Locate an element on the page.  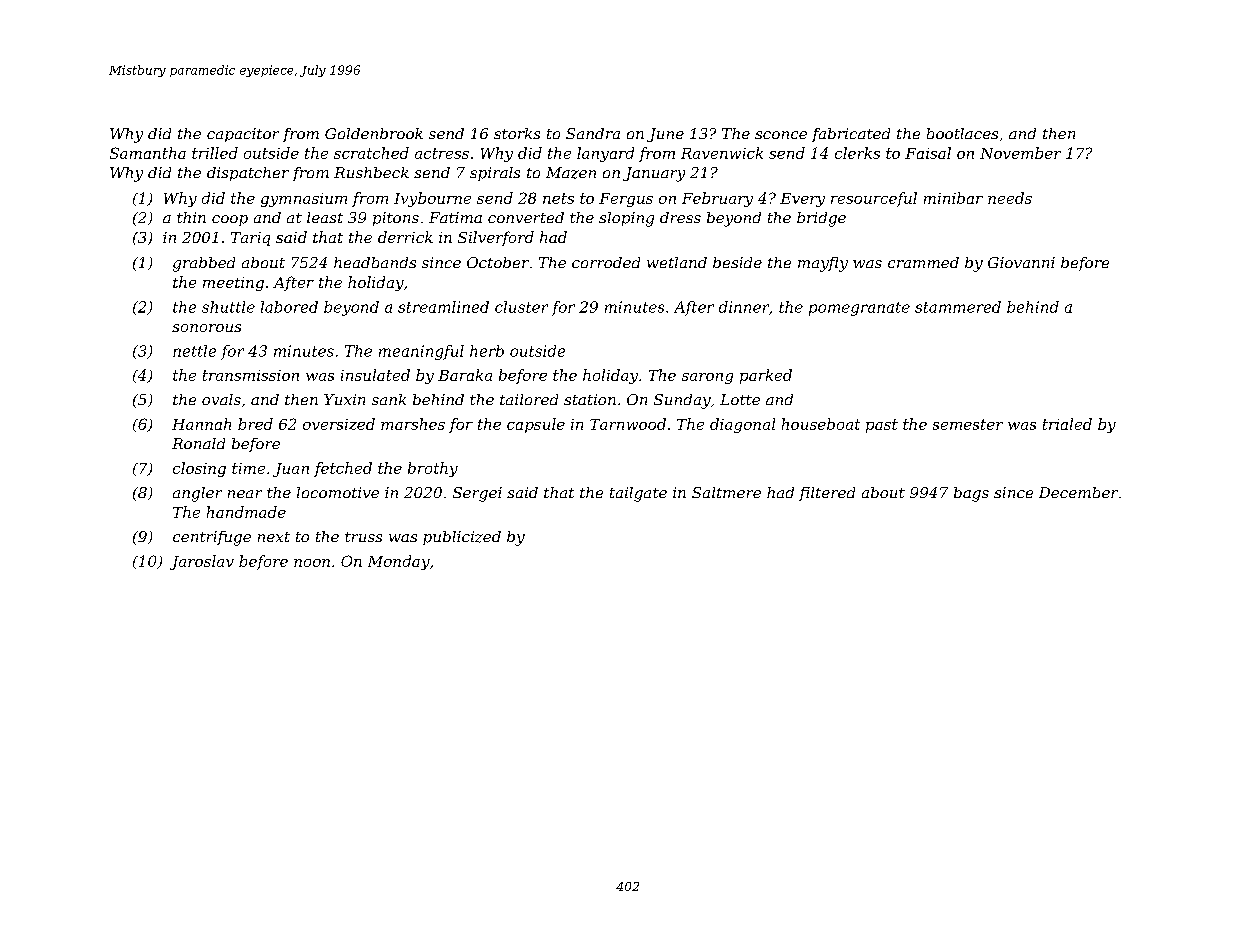
capacitor is located at coordinates (243, 135).
